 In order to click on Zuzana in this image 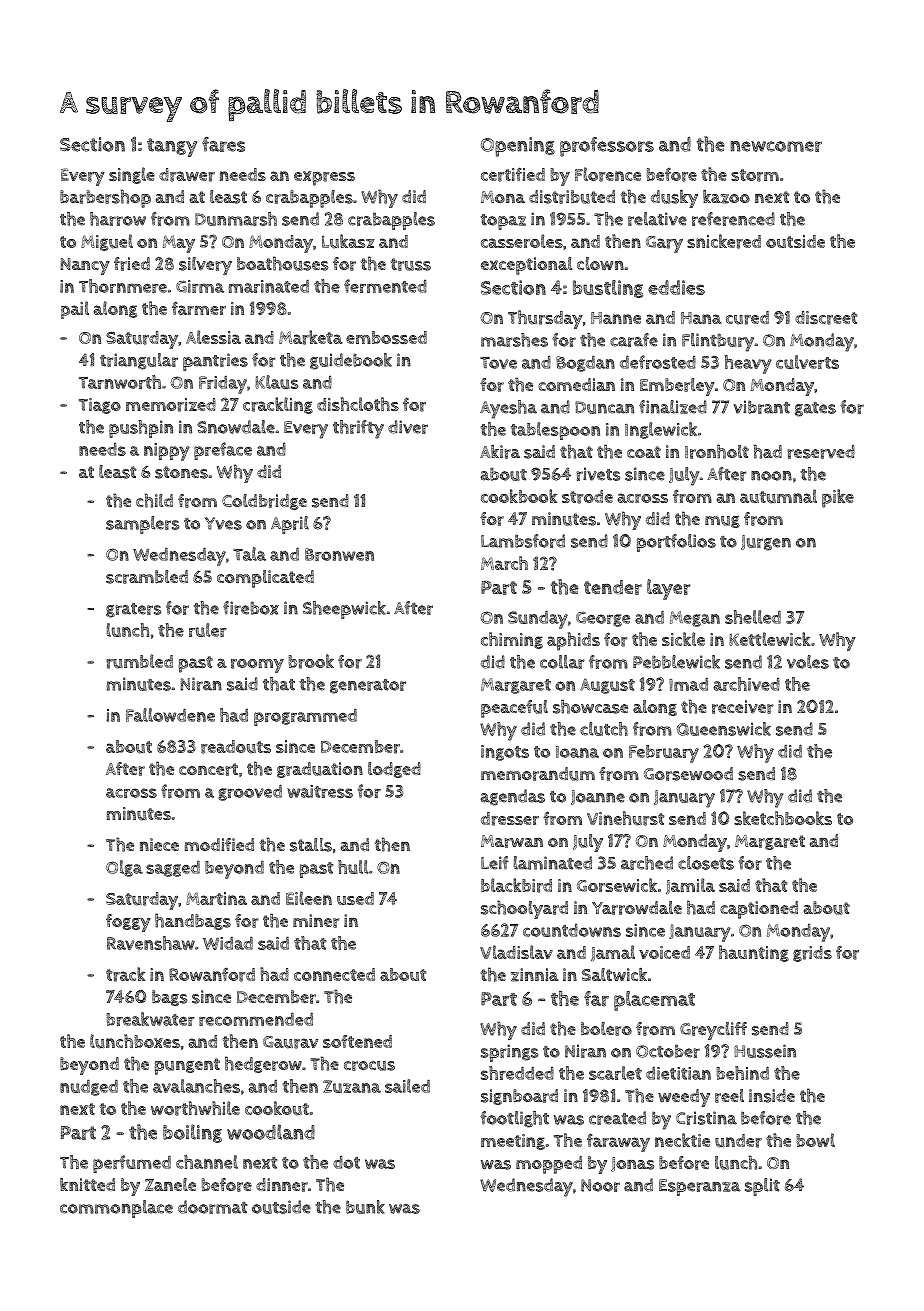, I will do `click(352, 1086)`.
